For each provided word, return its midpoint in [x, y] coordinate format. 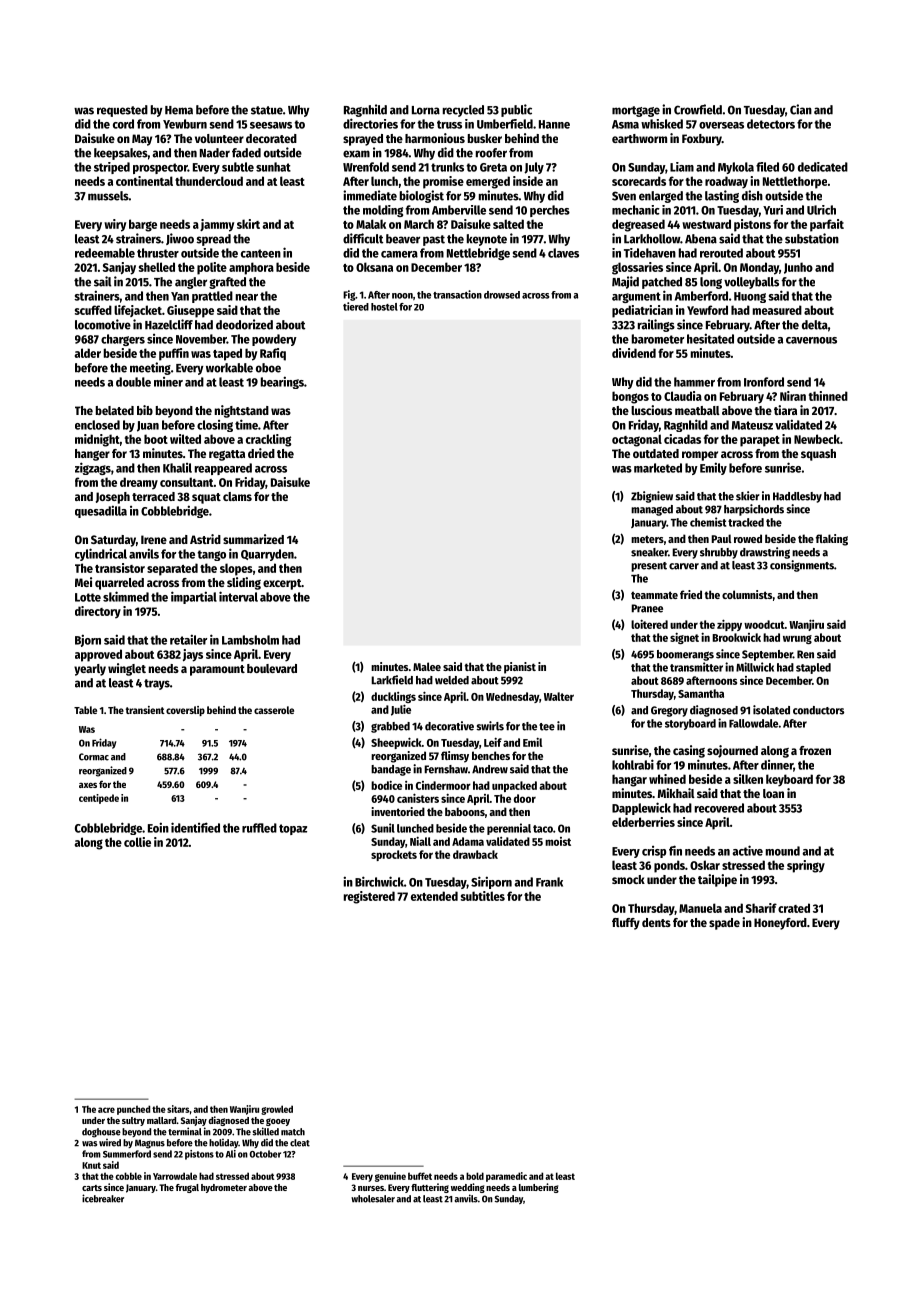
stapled [813, 668]
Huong [750, 297]
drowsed [502, 295]
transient [145, 710]
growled [277, 1110]
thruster [158, 253]
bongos [630, 397]
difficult [363, 238]
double [133, 382]
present [649, 567]
